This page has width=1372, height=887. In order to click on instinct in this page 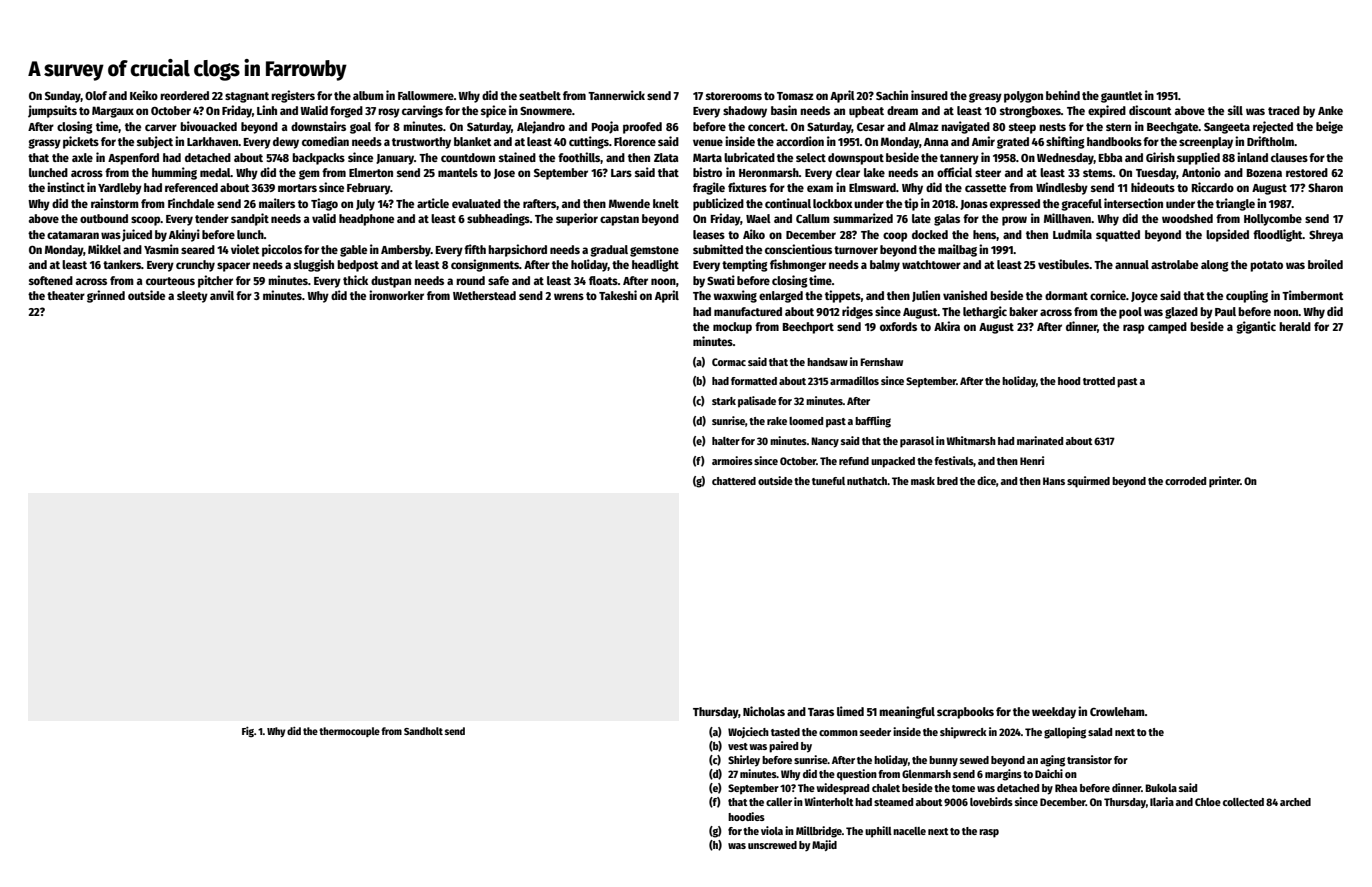, I will do `click(66, 187)`.
